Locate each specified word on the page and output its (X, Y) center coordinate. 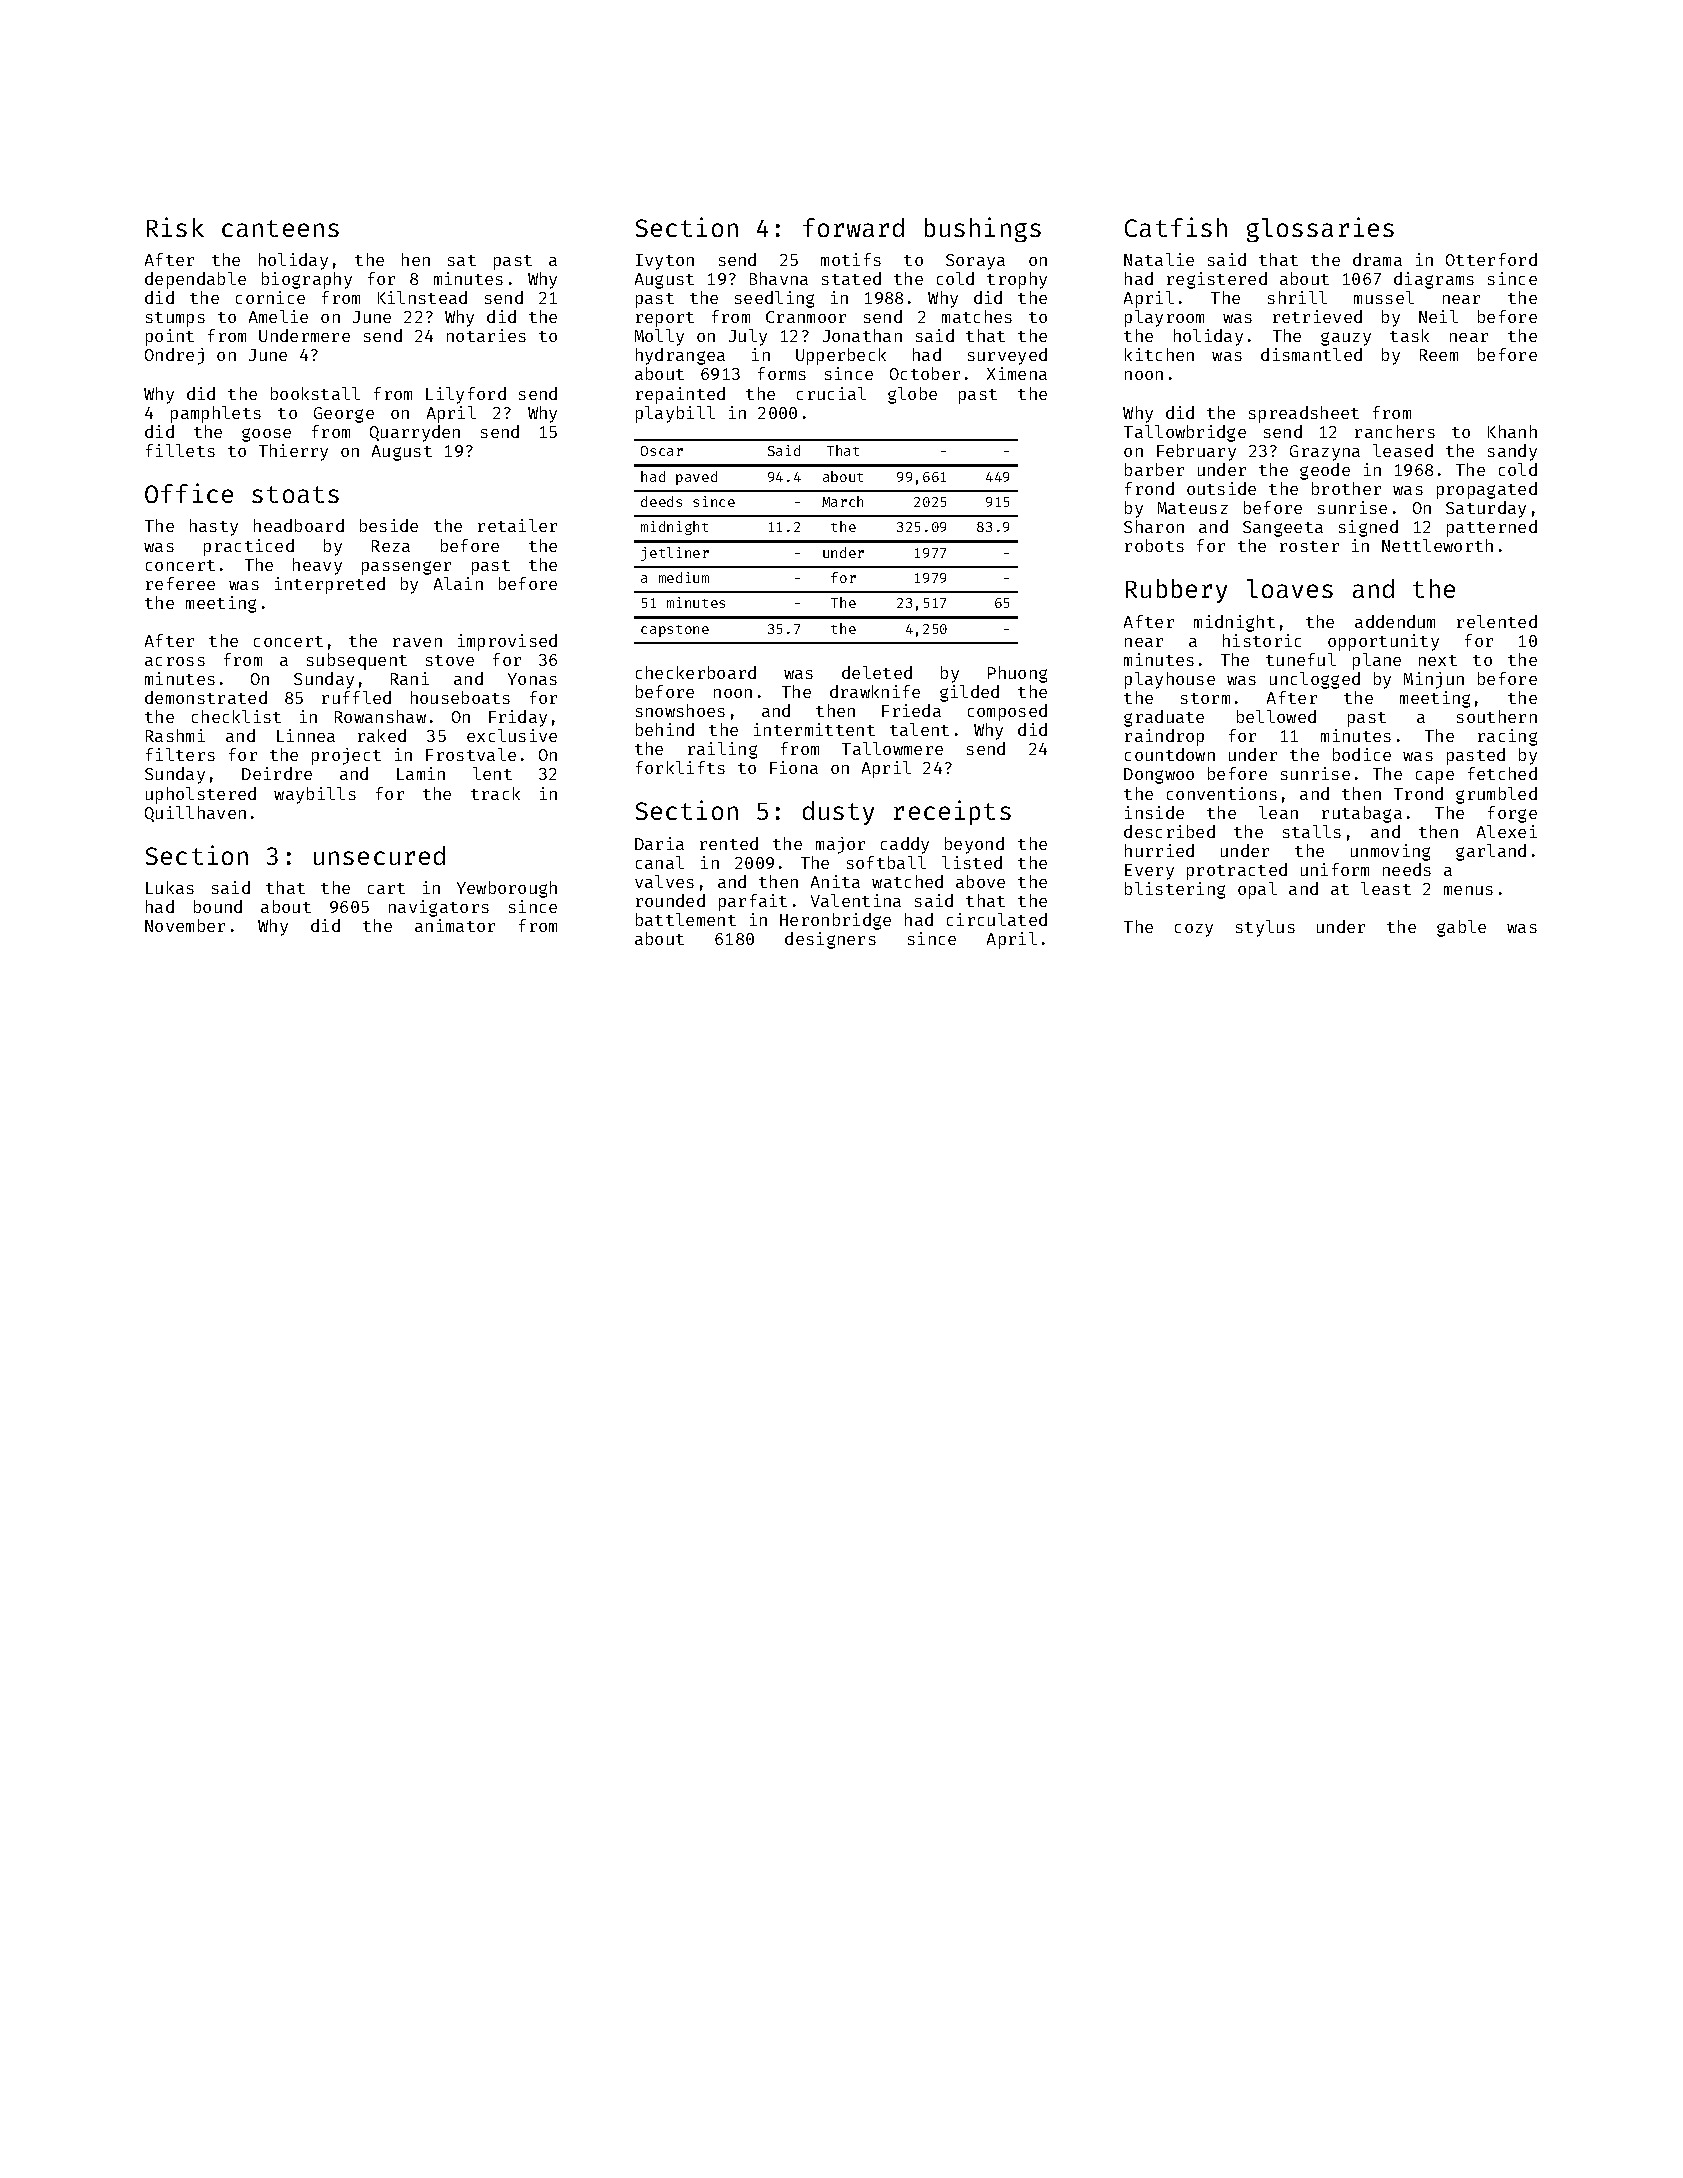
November (185, 925)
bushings (983, 229)
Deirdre (277, 773)
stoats (295, 494)
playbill (675, 414)
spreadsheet (1304, 414)
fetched (1502, 773)
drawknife (875, 691)
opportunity (1383, 642)
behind (665, 729)
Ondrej (174, 356)
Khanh (1512, 431)
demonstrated (206, 697)
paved (696, 478)
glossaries (1320, 229)
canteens (280, 228)
